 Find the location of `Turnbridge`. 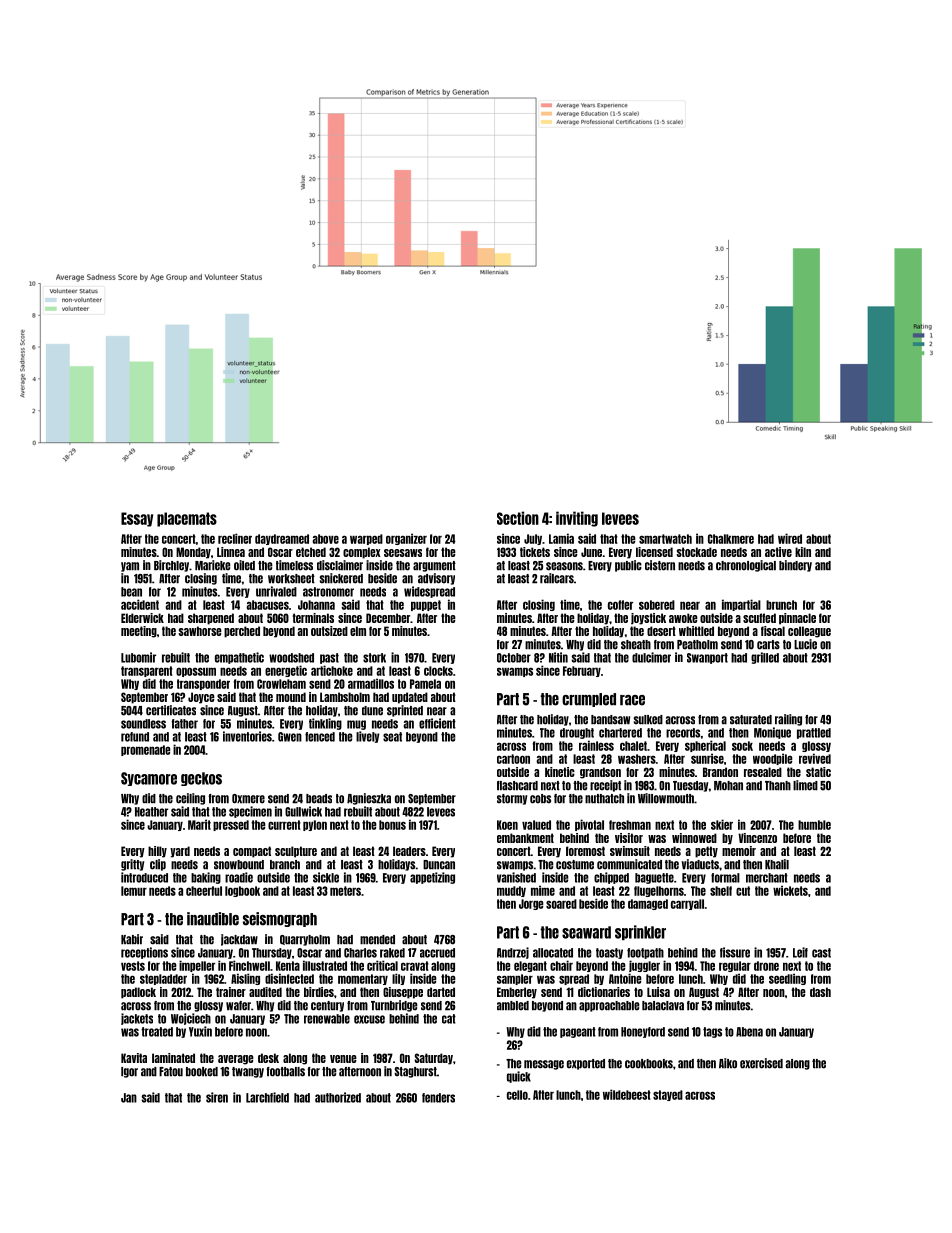

Turnbridge is located at coordinates (394, 1006).
